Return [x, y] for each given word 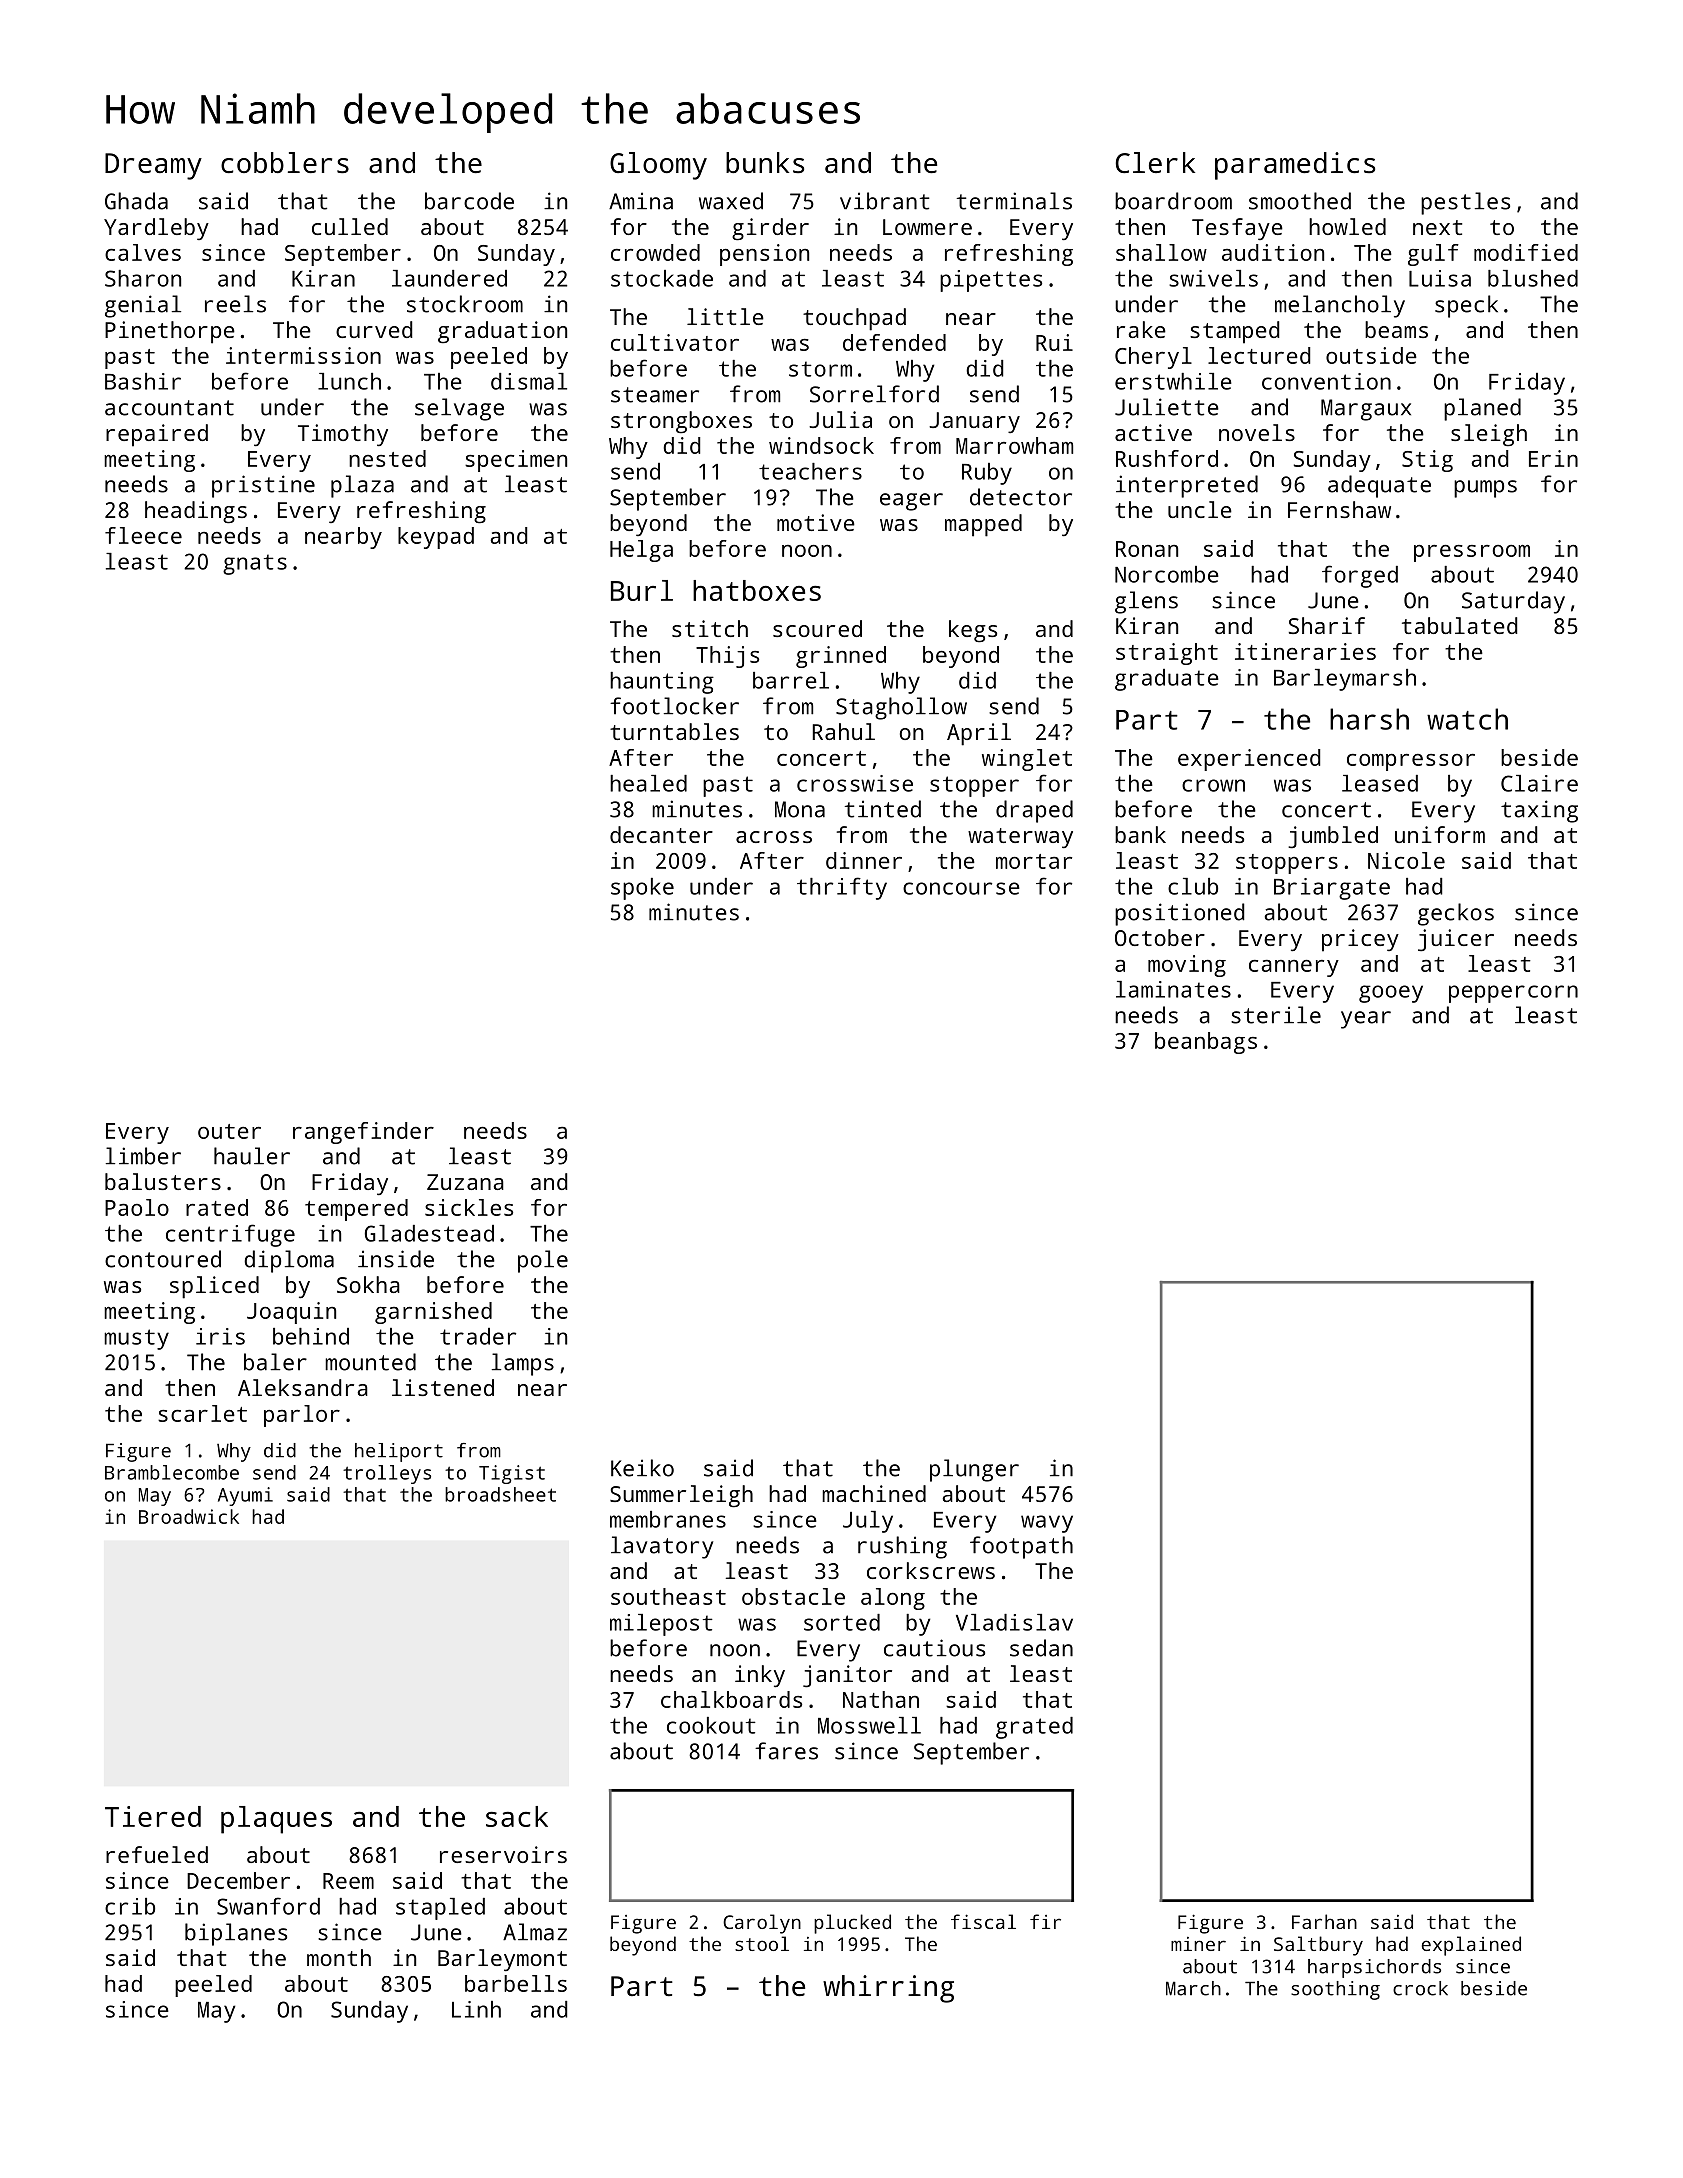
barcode [469, 201]
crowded [655, 252]
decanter [661, 834]
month [339, 1957]
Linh [476, 2009]
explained [1471, 1946]
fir [1045, 1921]
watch [1467, 719]
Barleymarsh [1345, 680]
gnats [255, 564]
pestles [1465, 203]
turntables [674, 731]
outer [229, 1131]
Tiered [153, 1816]
